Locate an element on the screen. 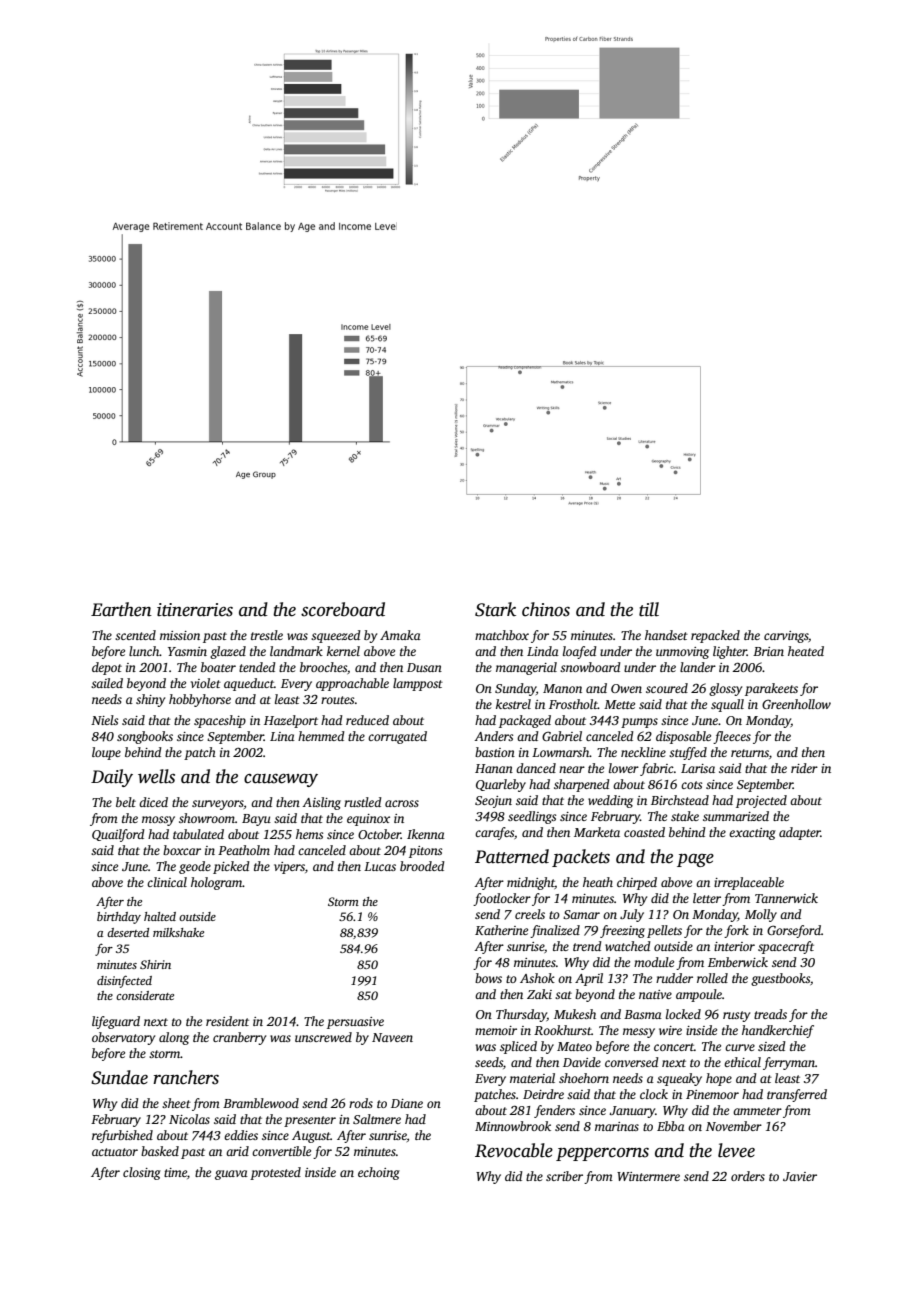  disinfected is located at coordinates (124, 981).
